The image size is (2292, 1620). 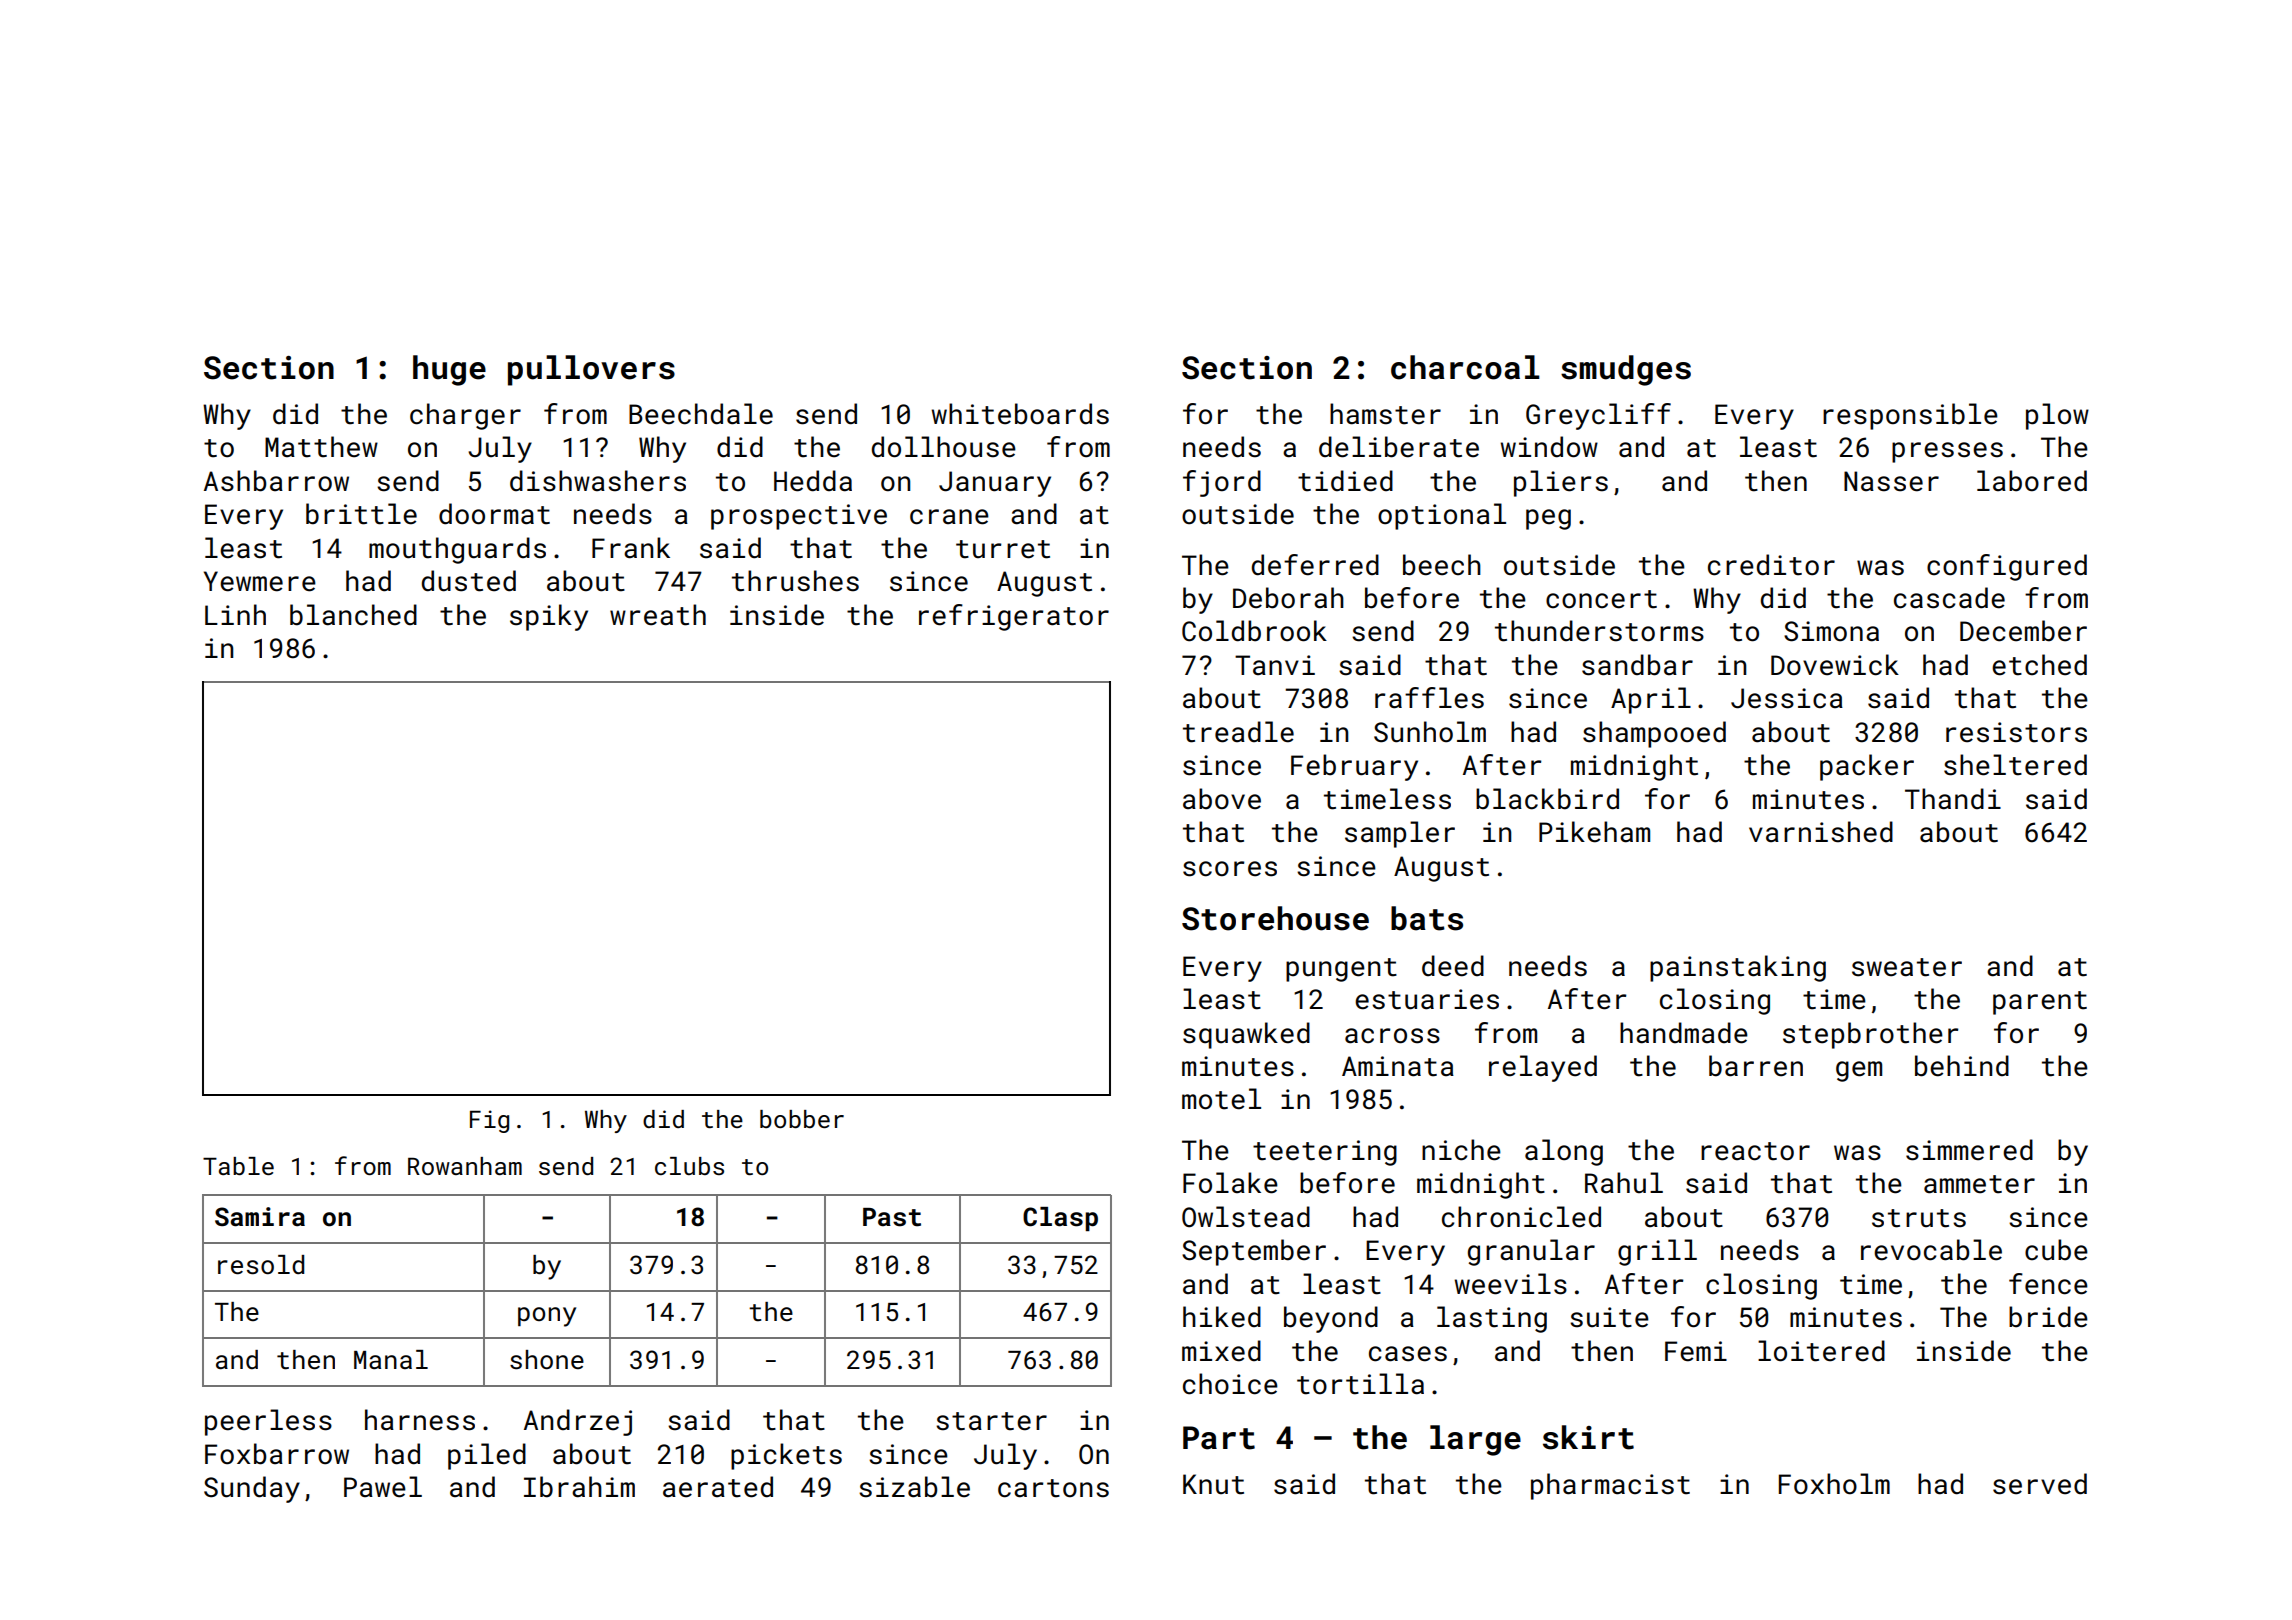 What do you see at coordinates (449, 370) in the screenshot?
I see `huge` at bounding box center [449, 370].
